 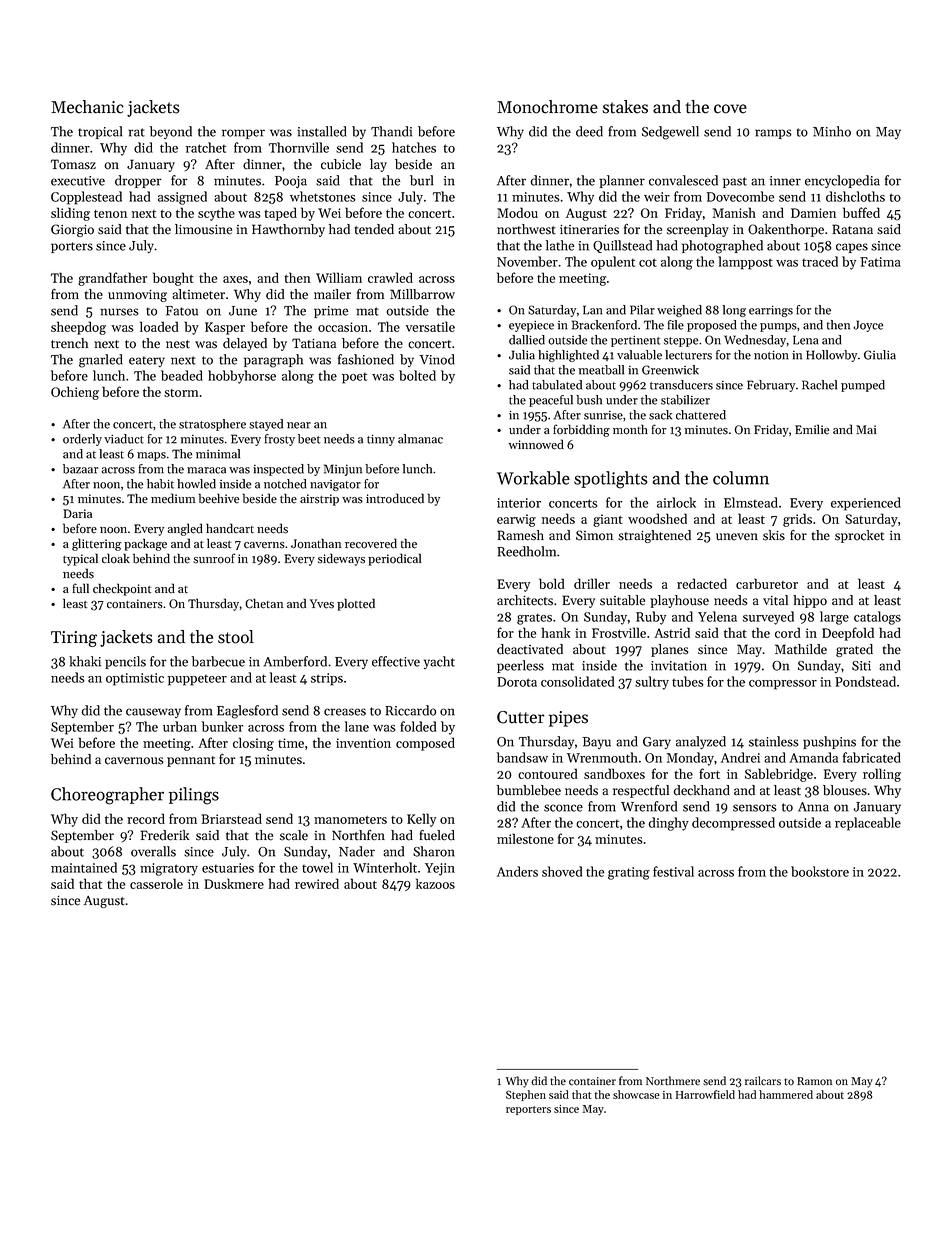 I want to click on proposed, so click(x=712, y=326).
